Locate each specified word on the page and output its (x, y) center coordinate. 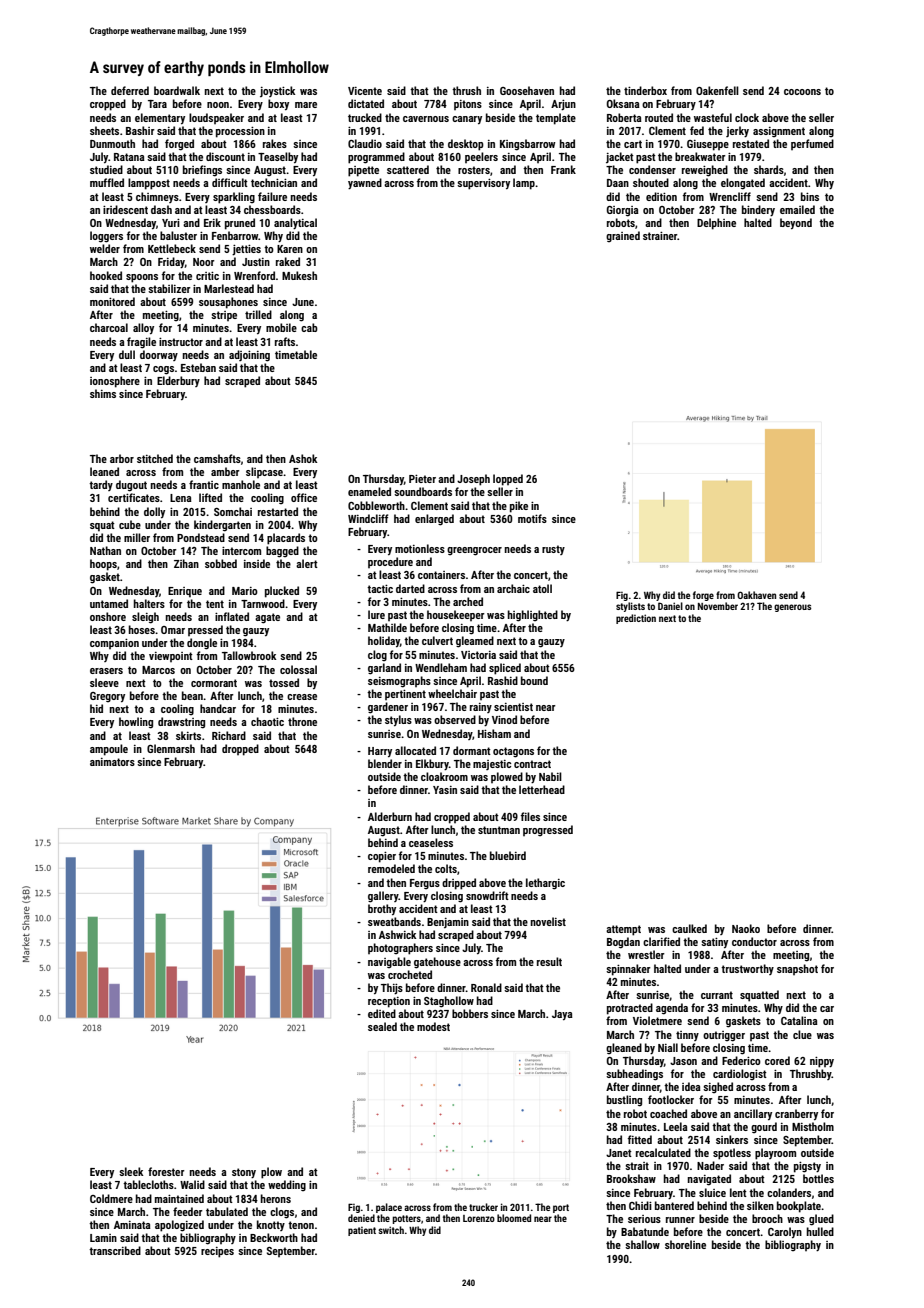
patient (362, 1231)
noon (218, 105)
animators (112, 762)
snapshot (797, 969)
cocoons (802, 92)
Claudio (365, 143)
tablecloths (148, 1184)
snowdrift (487, 895)
